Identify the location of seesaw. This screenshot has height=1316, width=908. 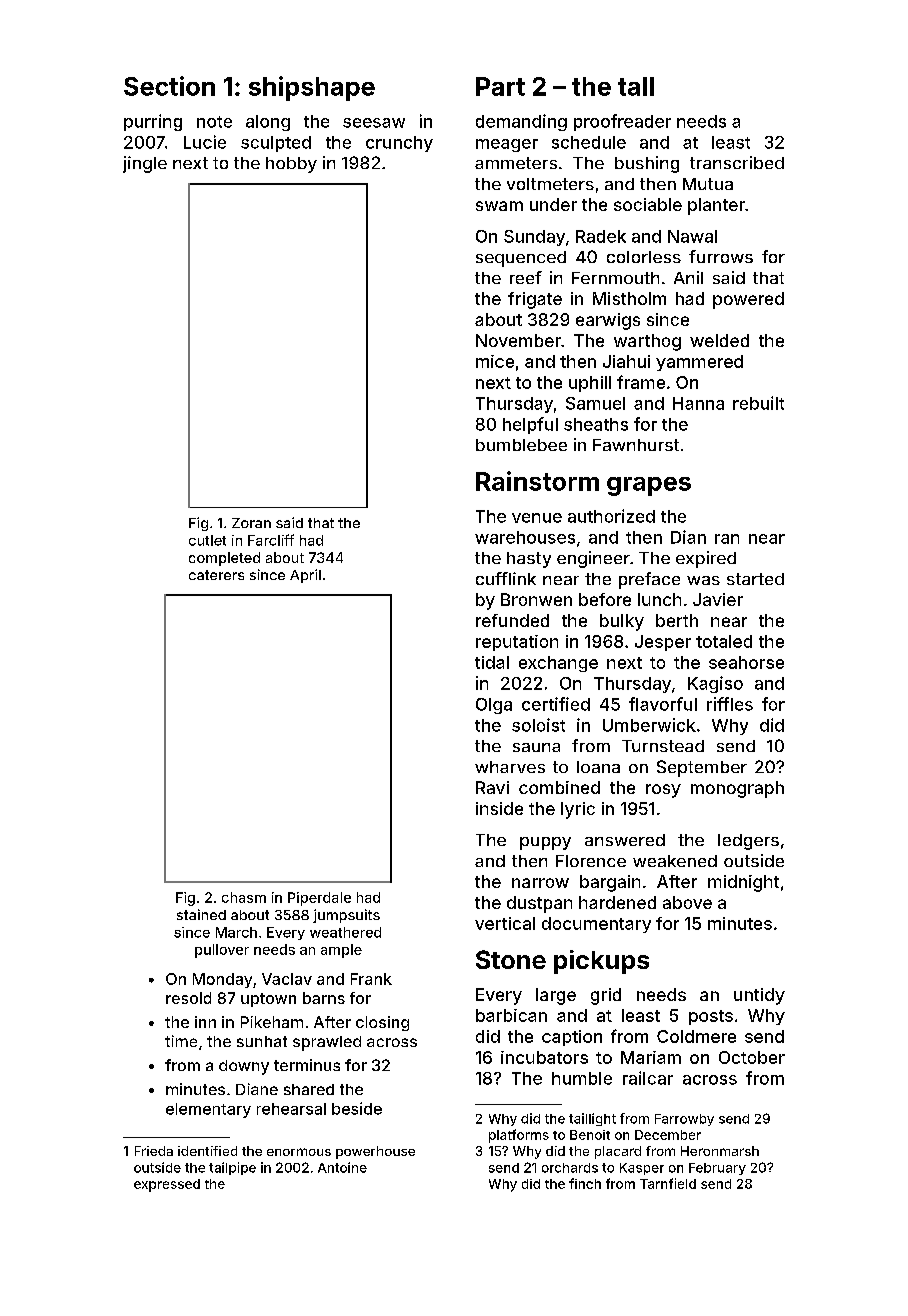
(374, 123).
